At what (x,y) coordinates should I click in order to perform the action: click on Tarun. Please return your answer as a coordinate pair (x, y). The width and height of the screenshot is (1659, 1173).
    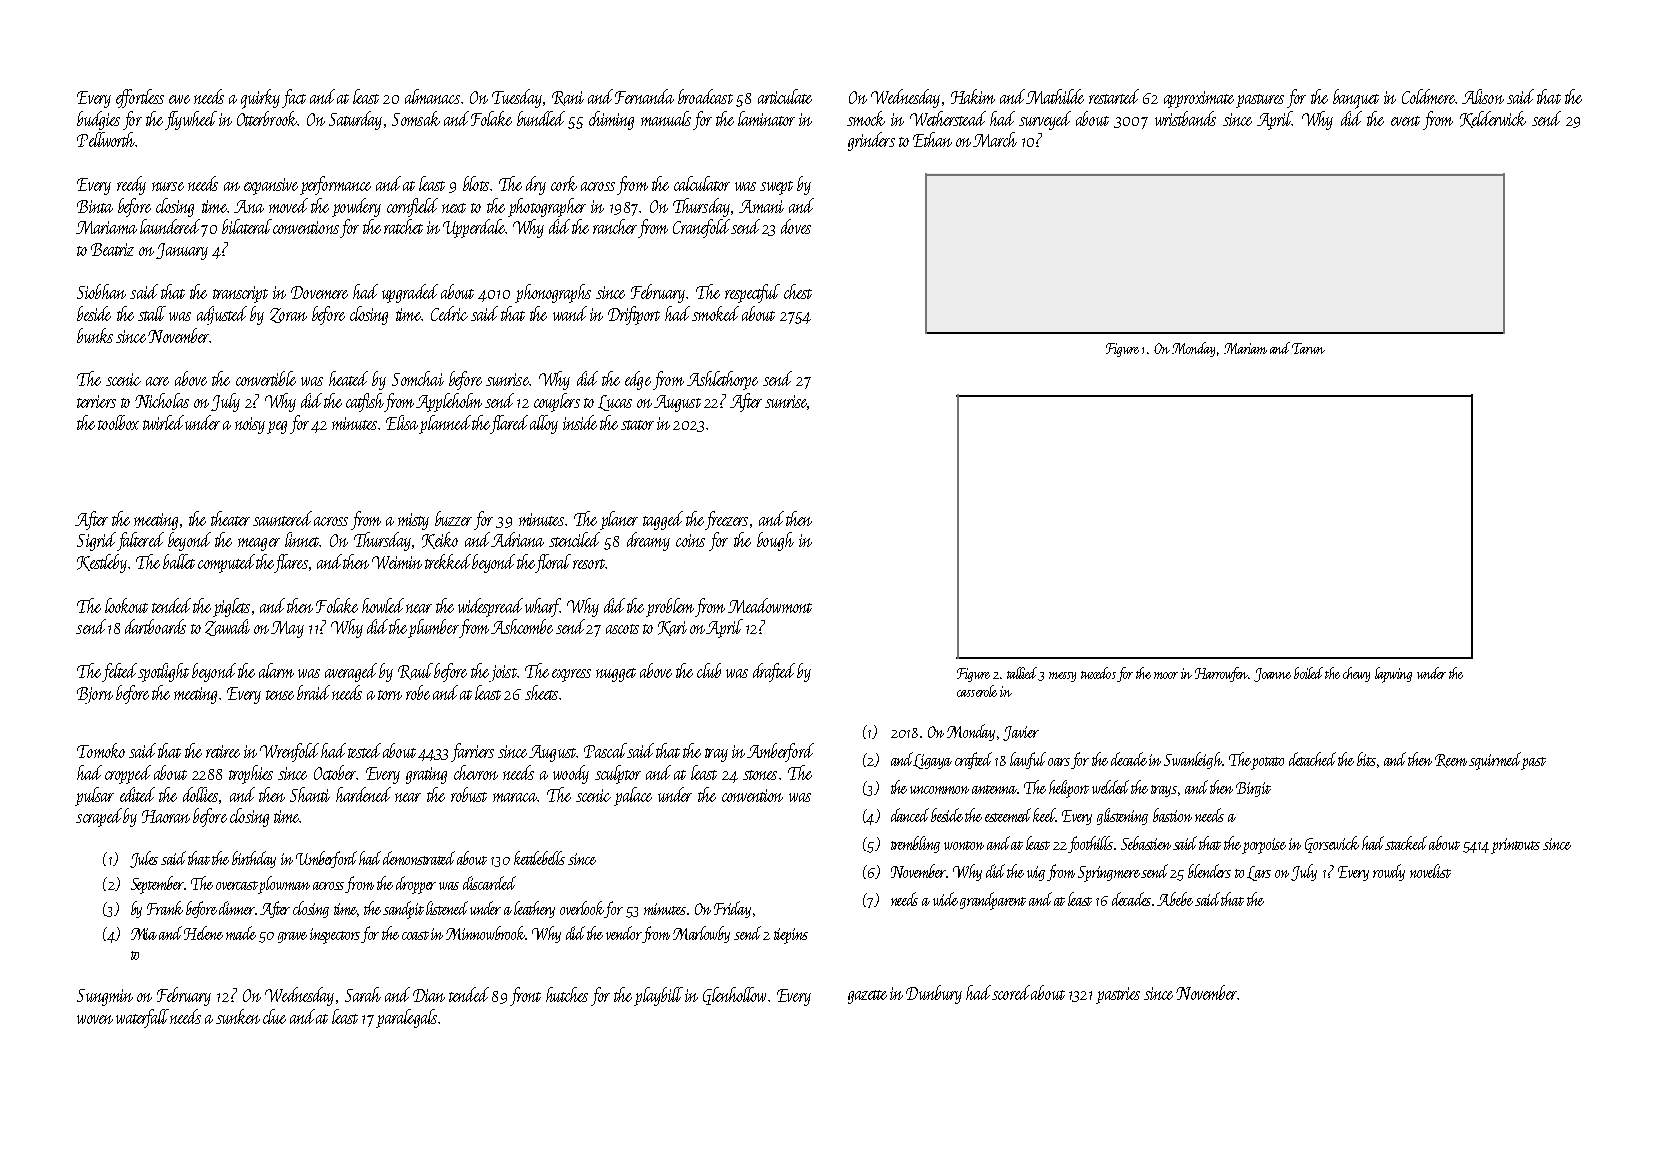
    Looking at the image, I should click on (1308, 348).
